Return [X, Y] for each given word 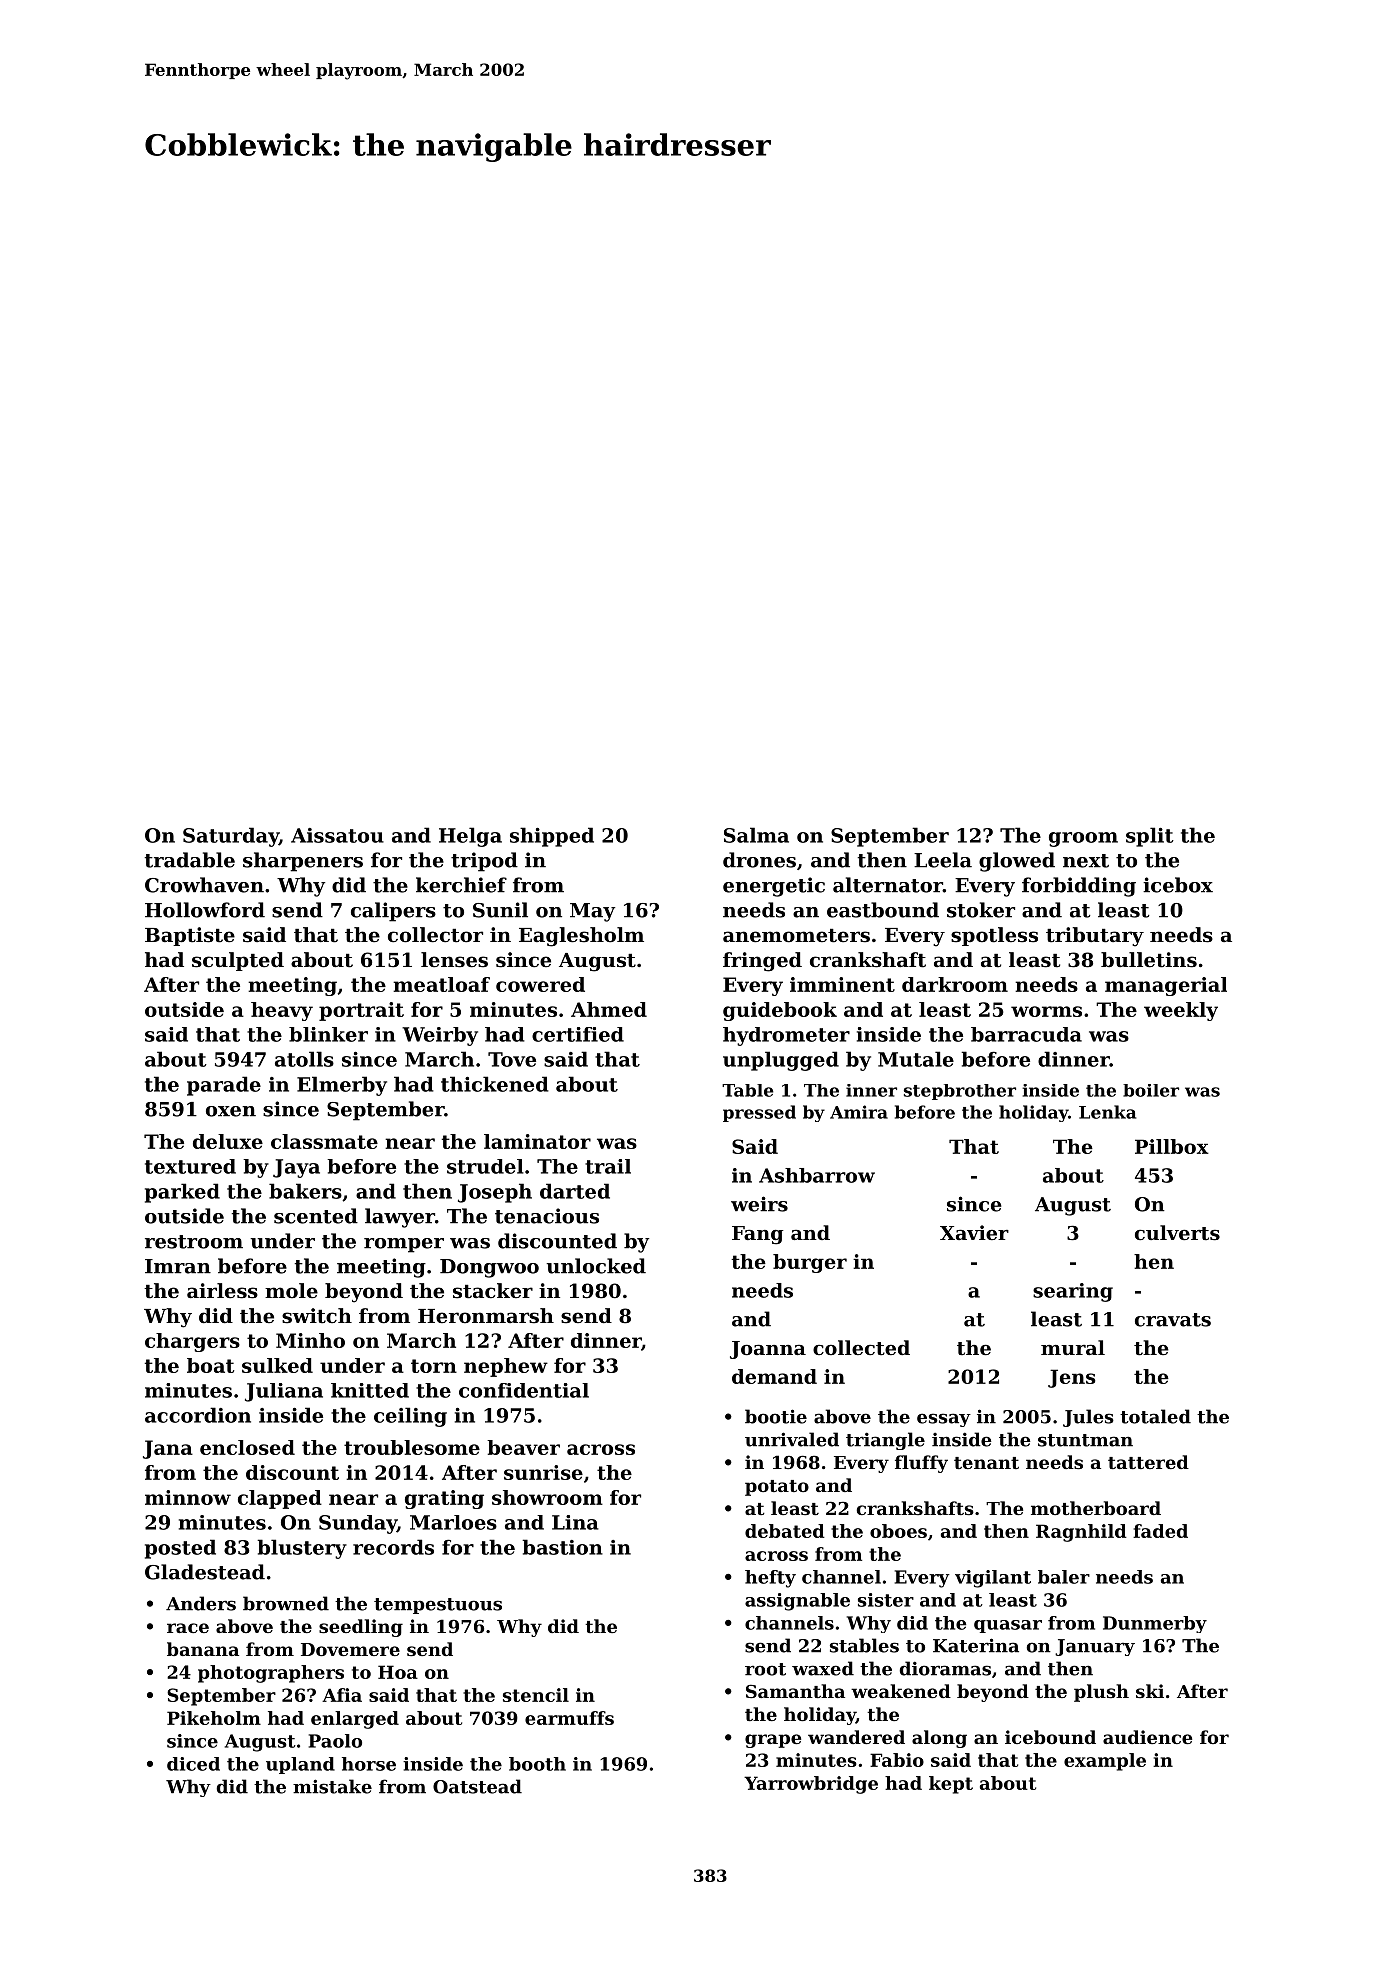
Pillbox [1172, 1146]
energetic [774, 887]
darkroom [955, 984]
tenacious [547, 1216]
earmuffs [569, 1718]
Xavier [974, 1232]
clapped [280, 1499]
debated [785, 1531]
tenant [986, 1463]
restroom [194, 1242]
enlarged [355, 1720]
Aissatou [337, 835]
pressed [759, 1113]
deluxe [228, 1141]
